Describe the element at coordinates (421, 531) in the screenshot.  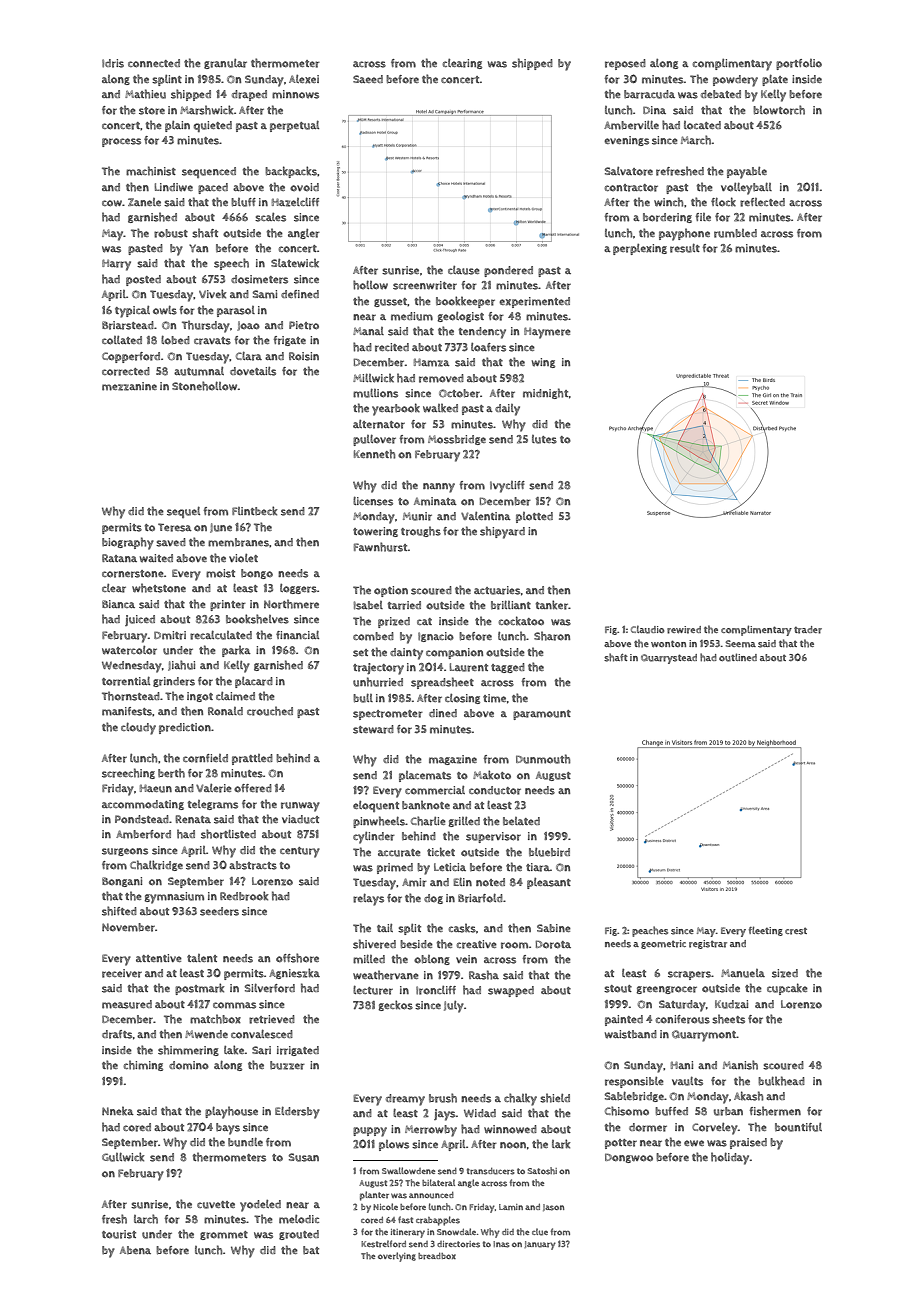
I see `troughs` at that location.
